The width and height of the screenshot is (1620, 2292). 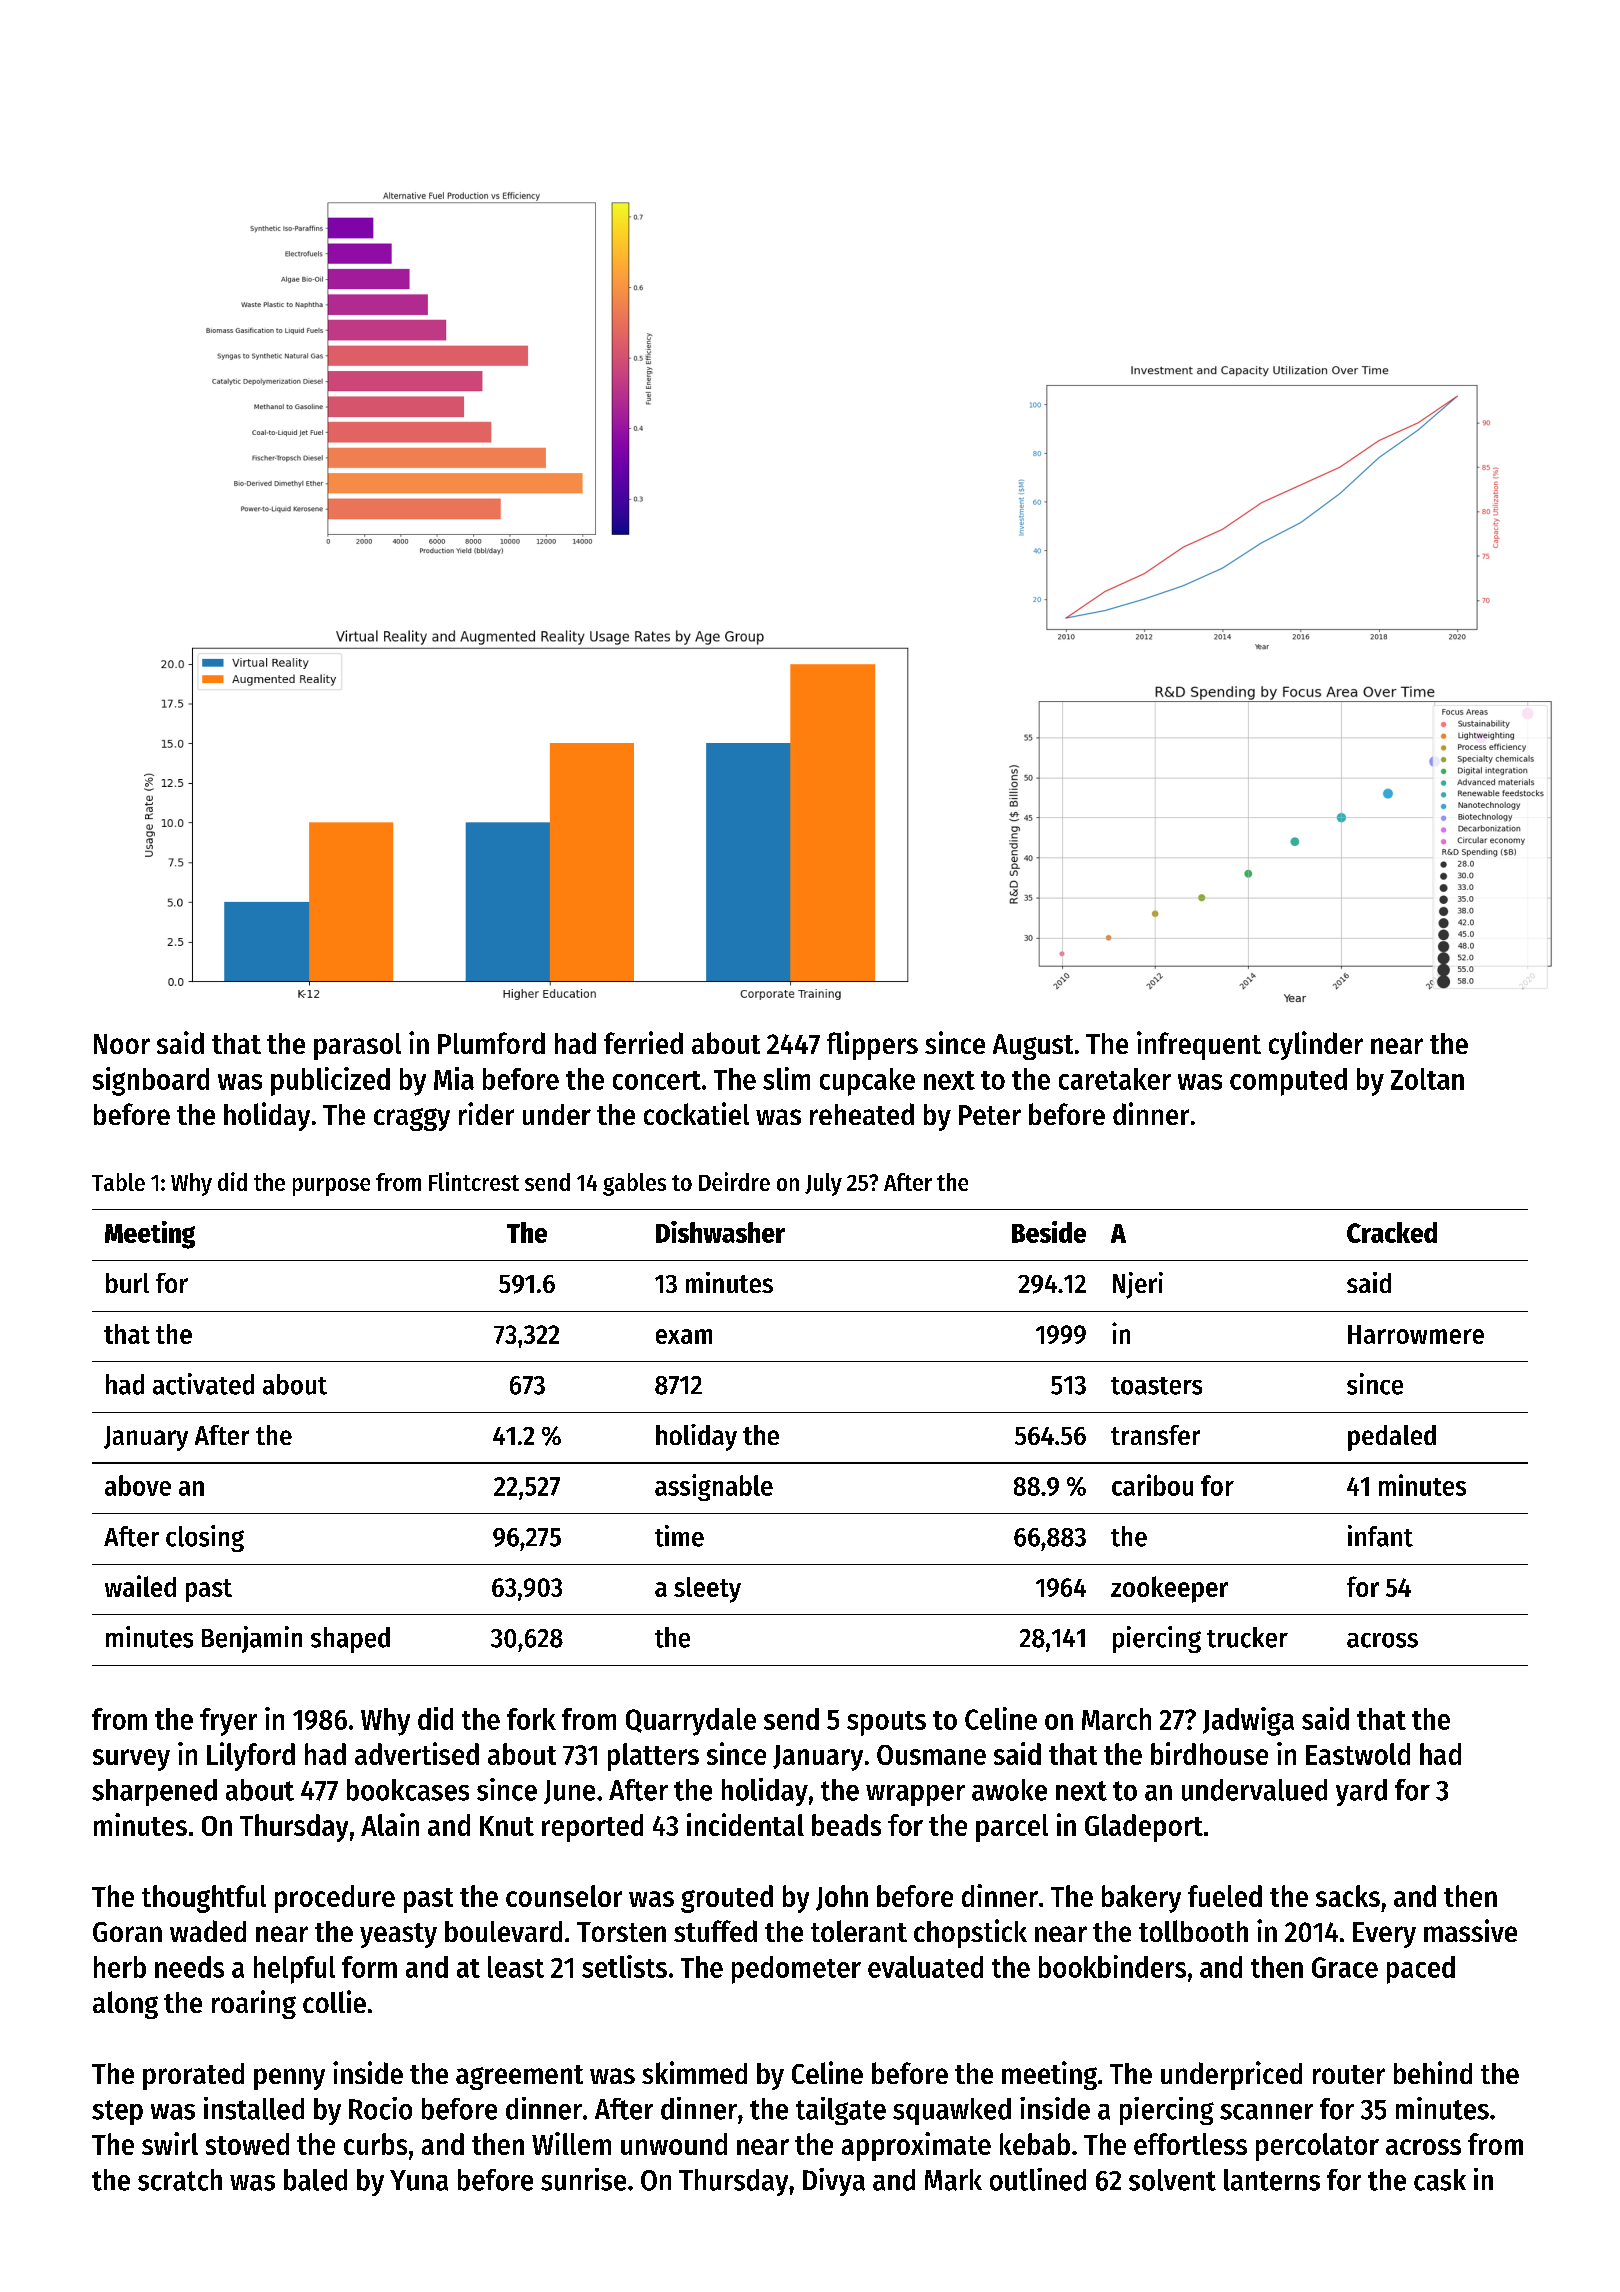 I want to click on caribou, so click(x=1152, y=1485).
